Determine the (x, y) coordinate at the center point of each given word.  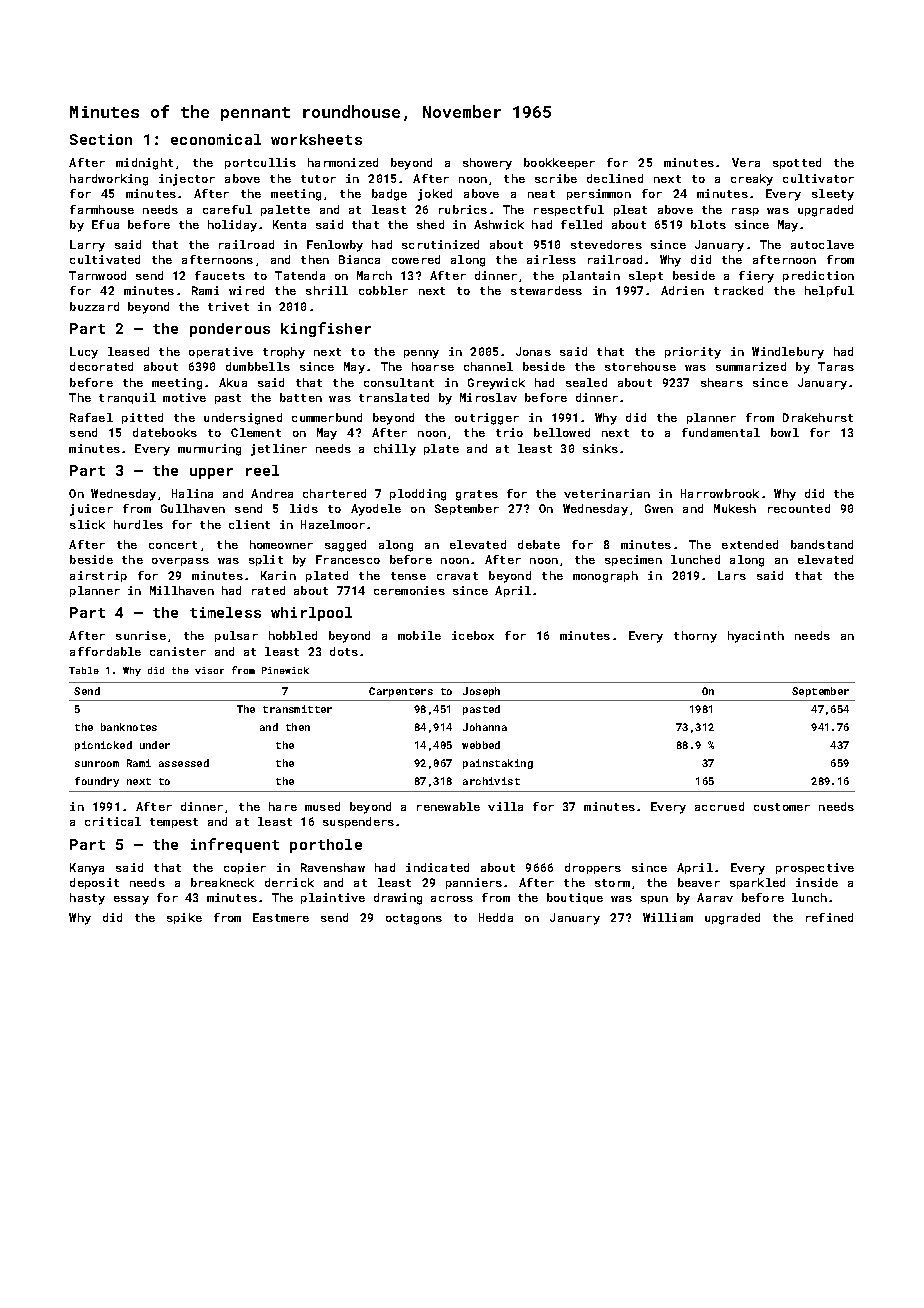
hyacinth (756, 637)
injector (187, 180)
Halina (192, 493)
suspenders (358, 822)
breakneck (222, 882)
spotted (797, 163)
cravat (457, 576)
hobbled (293, 635)
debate (539, 544)
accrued (719, 806)
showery (487, 164)
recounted (799, 508)
